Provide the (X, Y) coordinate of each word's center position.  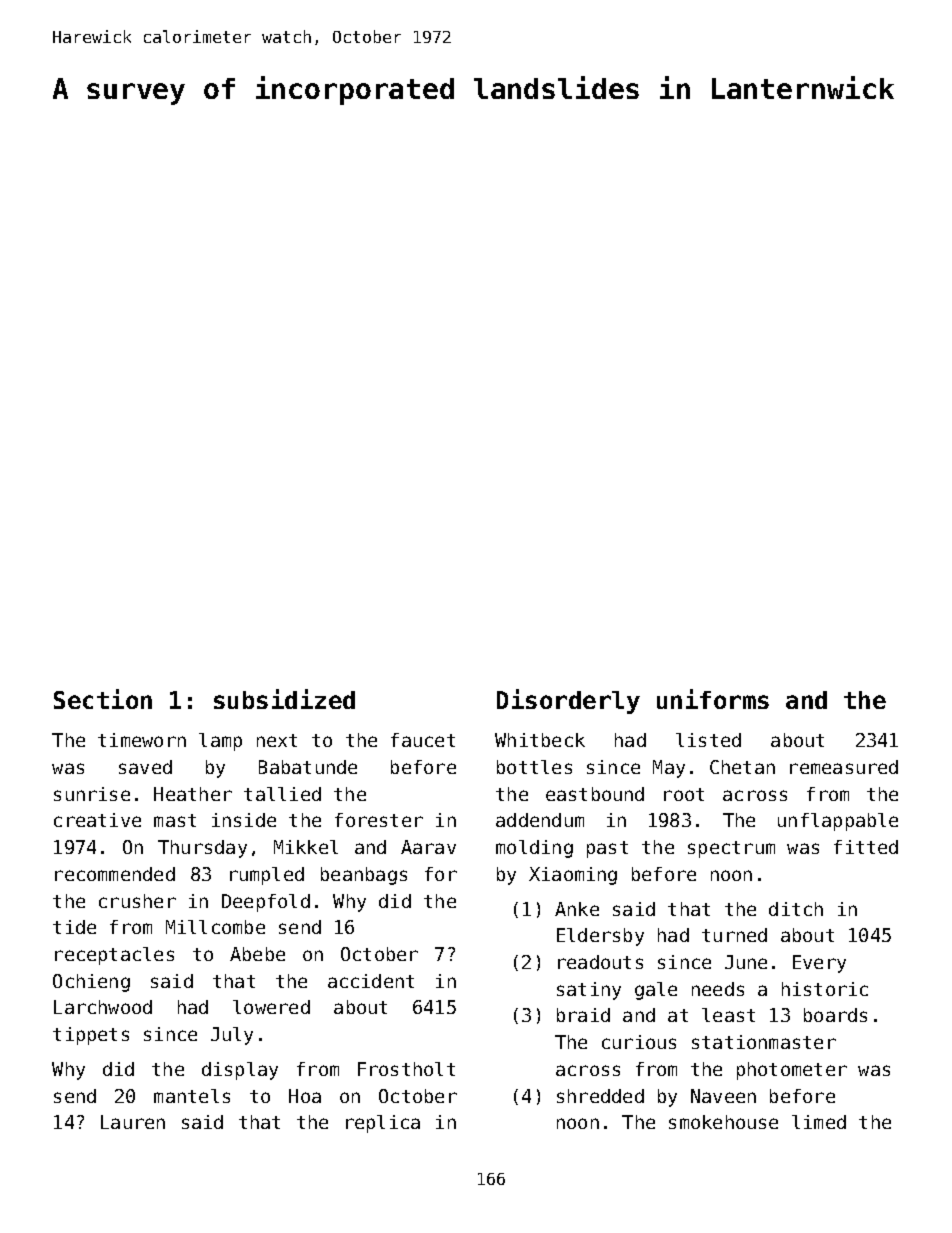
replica (383, 1124)
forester (379, 820)
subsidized (284, 699)
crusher (137, 901)
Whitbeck (540, 740)
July (232, 1036)
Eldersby (600, 937)
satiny (589, 991)
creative (97, 820)
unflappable (838, 822)
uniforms (713, 699)
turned (734, 935)
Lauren (133, 1122)
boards (835, 1015)
